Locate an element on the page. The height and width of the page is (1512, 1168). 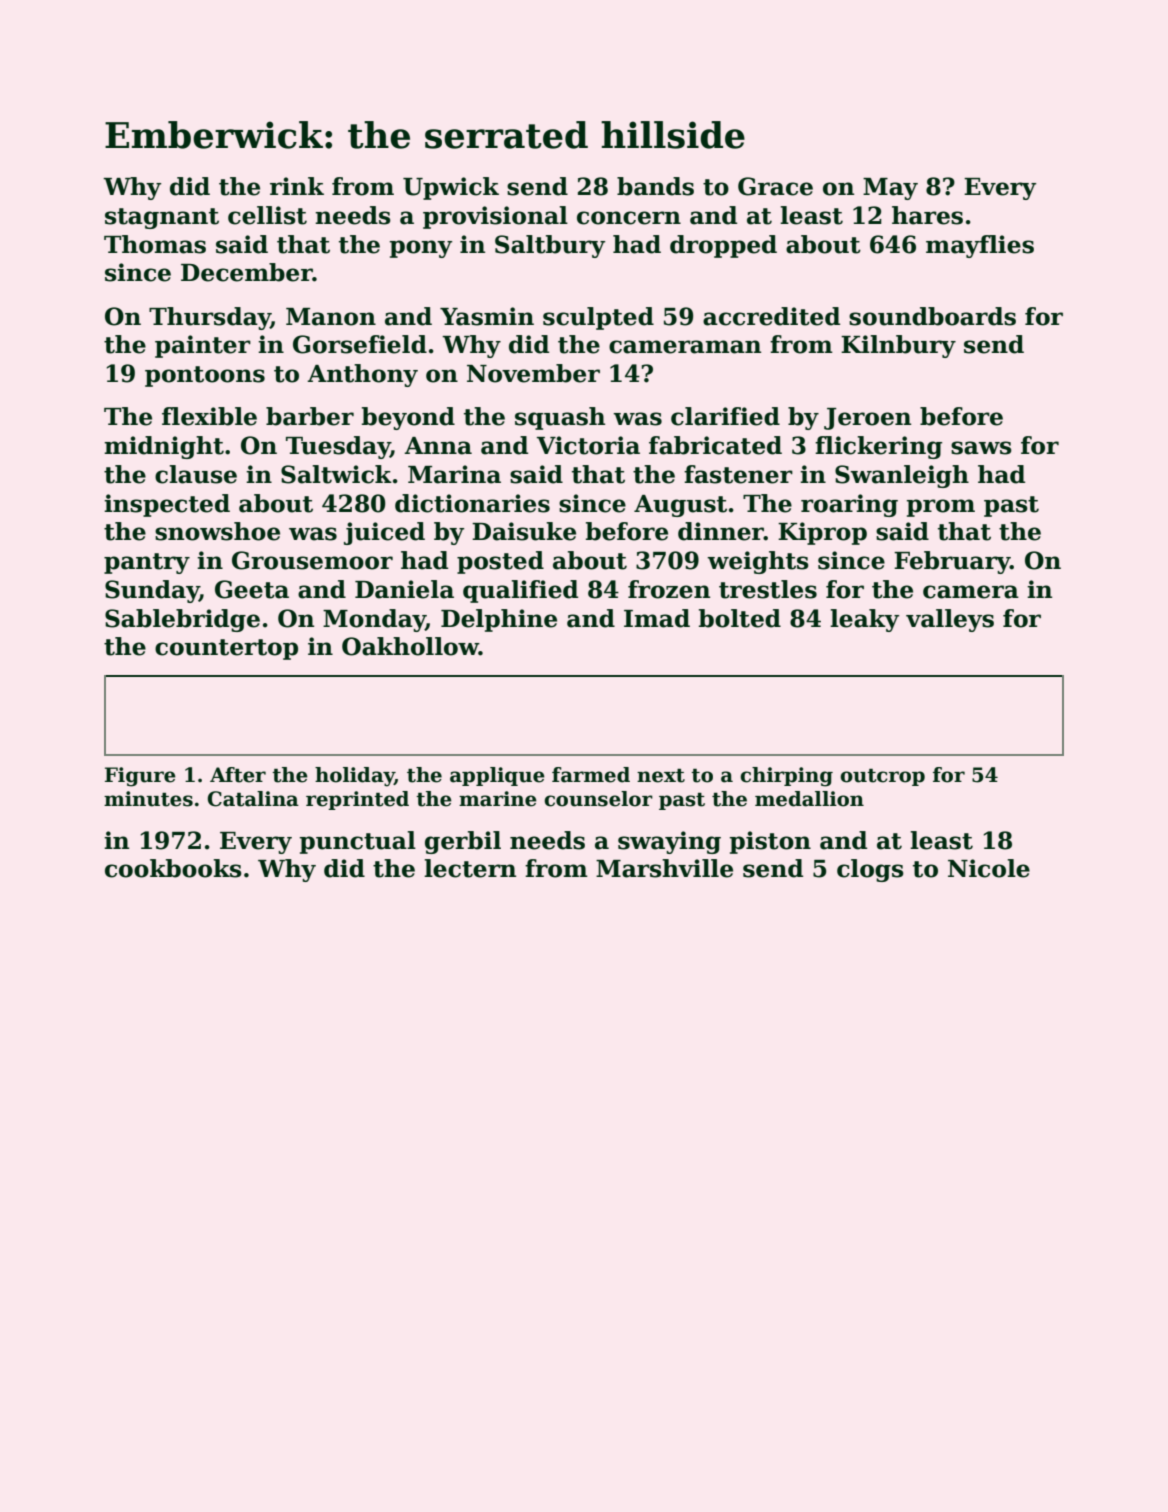
clarified is located at coordinates (725, 416).
